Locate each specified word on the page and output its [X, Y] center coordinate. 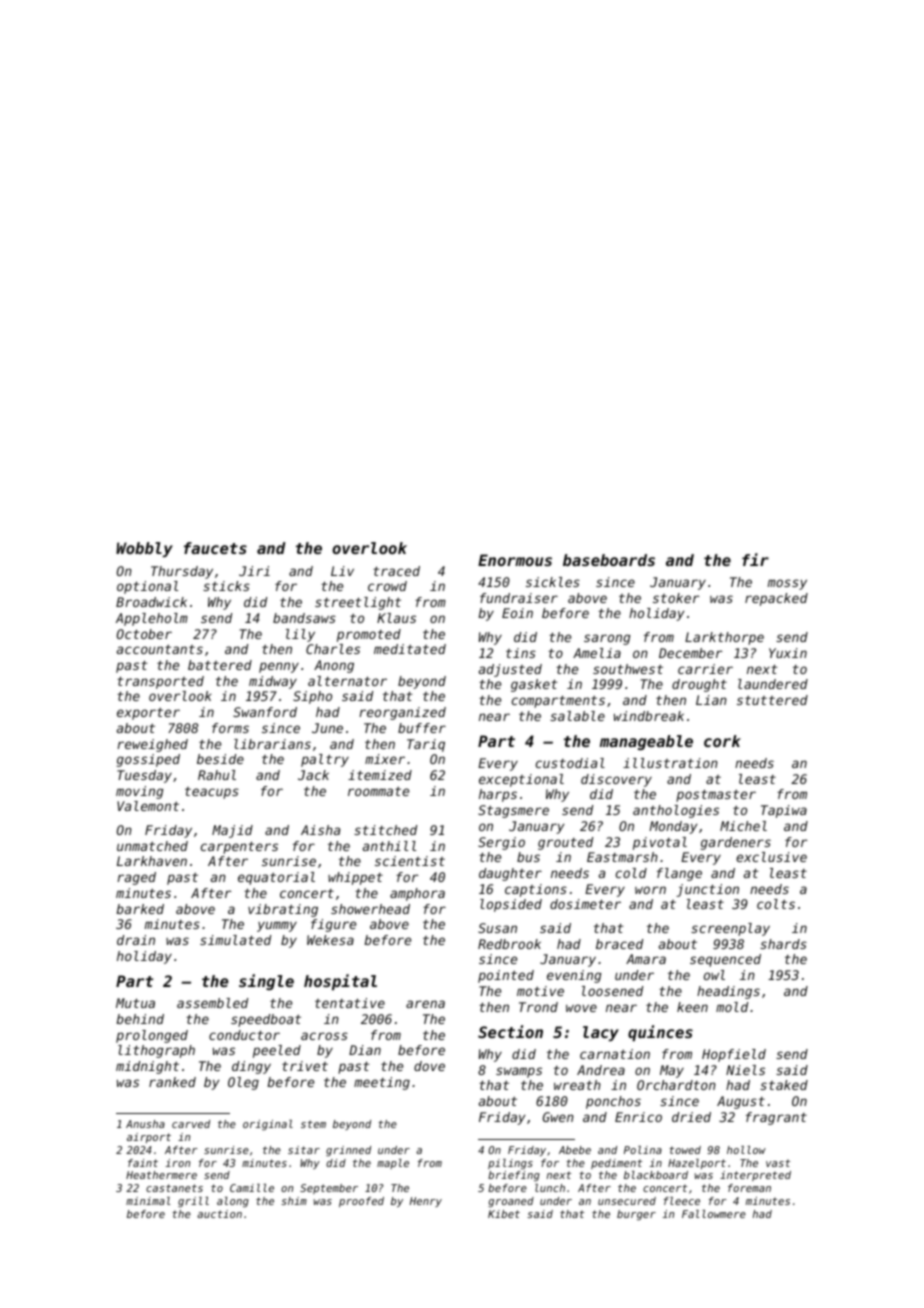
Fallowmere [714, 1214]
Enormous [515, 560]
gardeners [736, 843]
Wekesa [330, 940]
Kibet [504, 1214]
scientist [410, 861]
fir [755, 559]
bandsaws [304, 618]
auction [219, 1214]
